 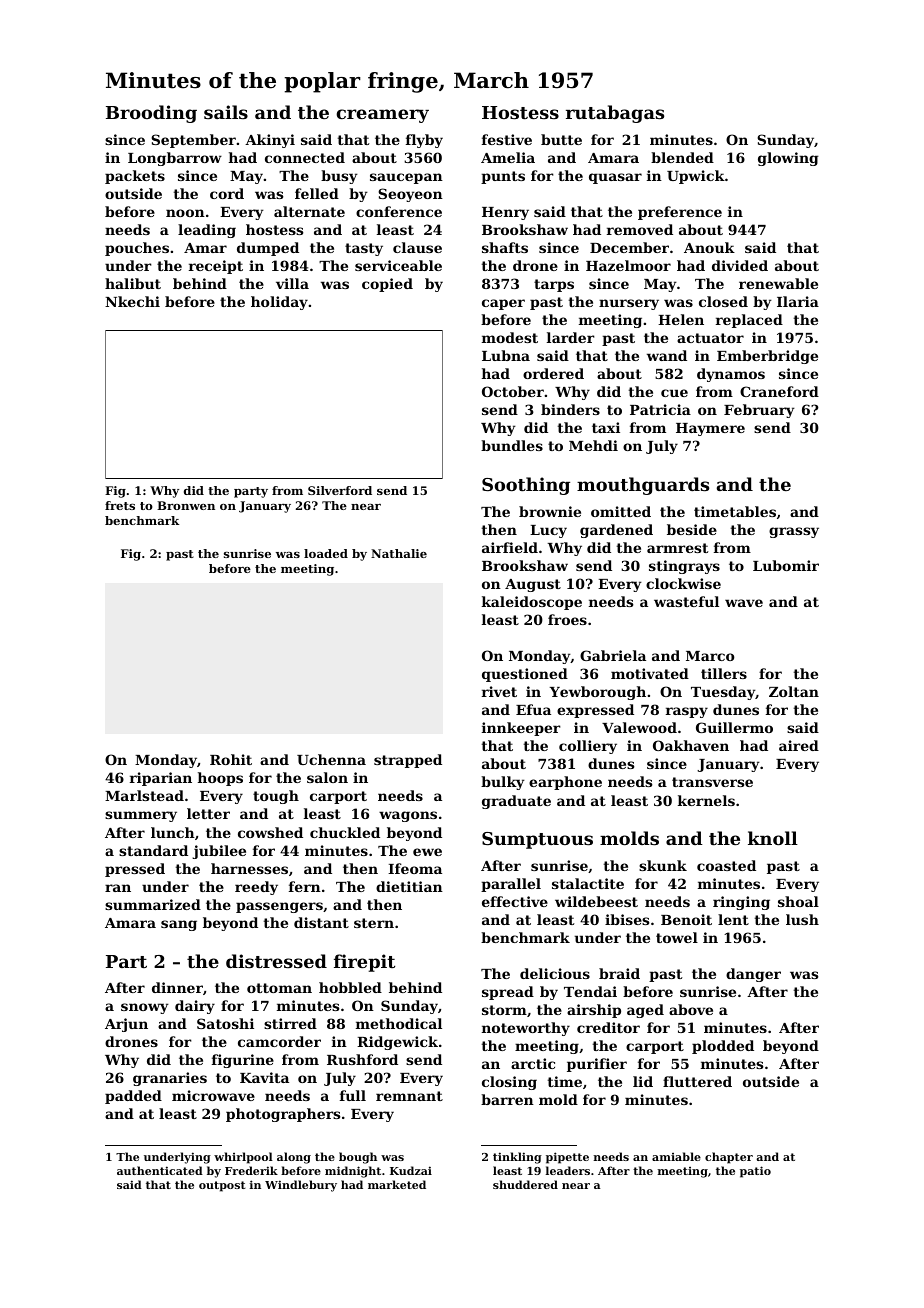 I want to click on Brooding, so click(x=151, y=114).
